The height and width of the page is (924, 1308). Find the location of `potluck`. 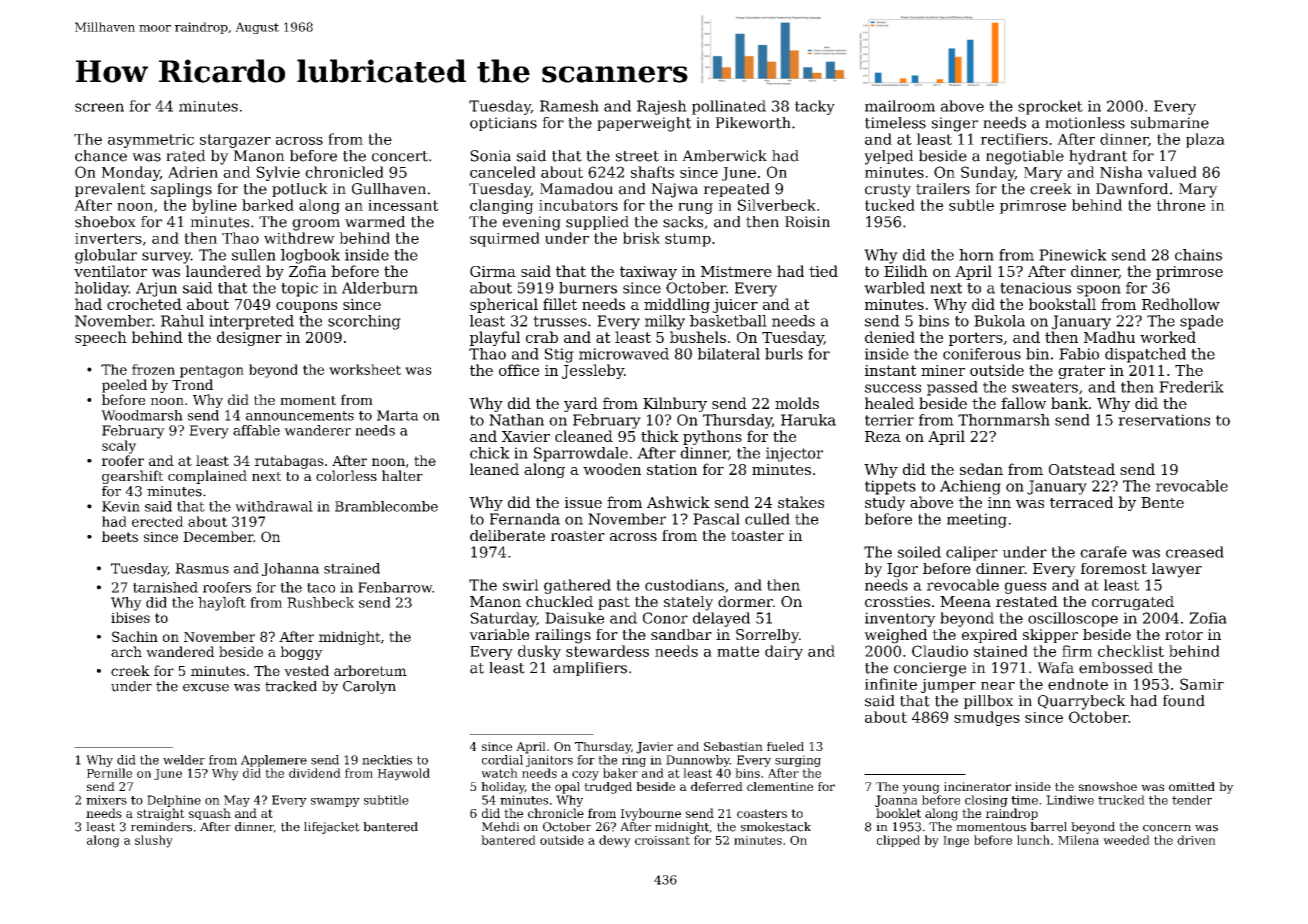

potluck is located at coordinates (300, 190).
